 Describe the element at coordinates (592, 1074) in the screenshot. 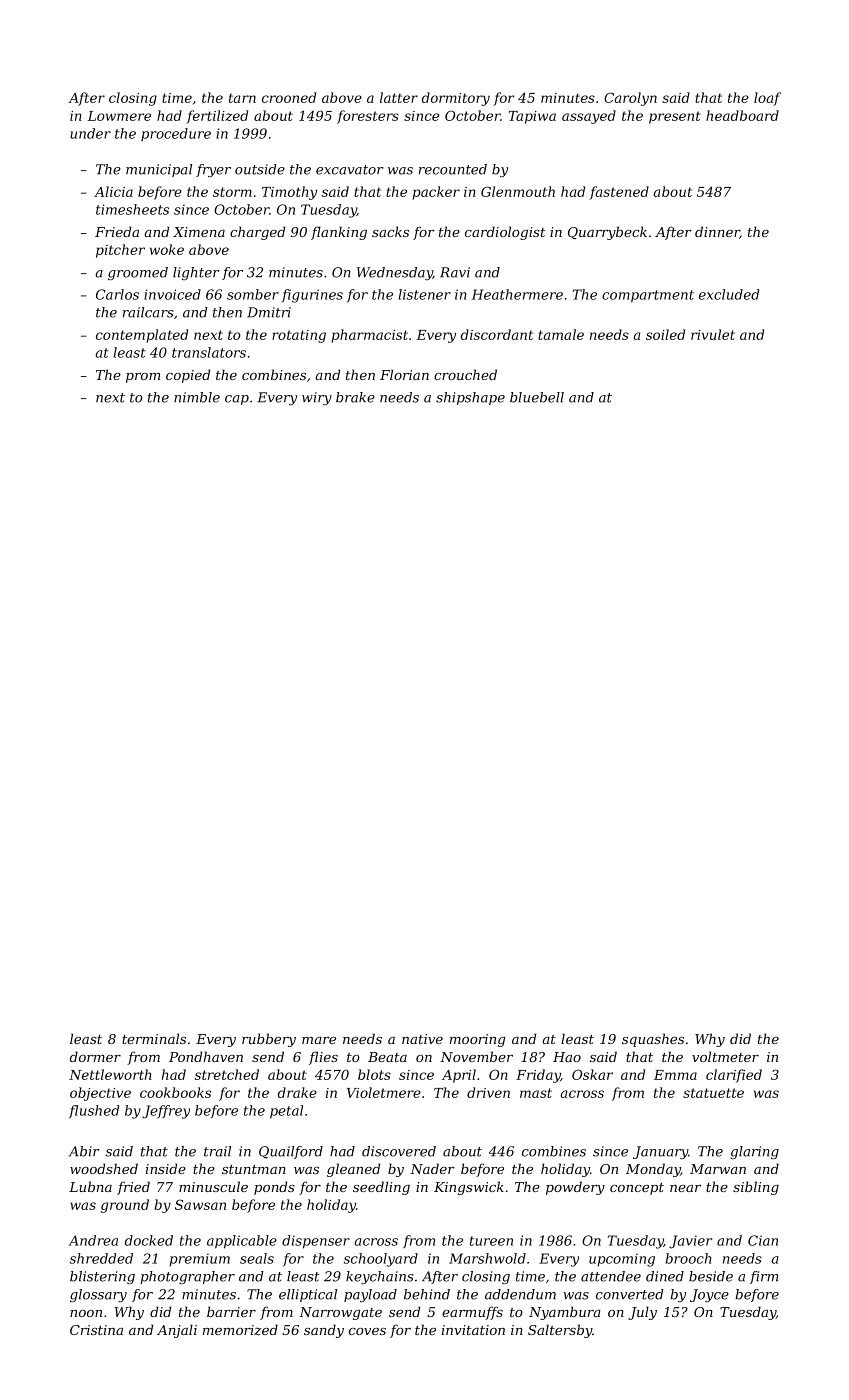

I see `Oskar` at that location.
